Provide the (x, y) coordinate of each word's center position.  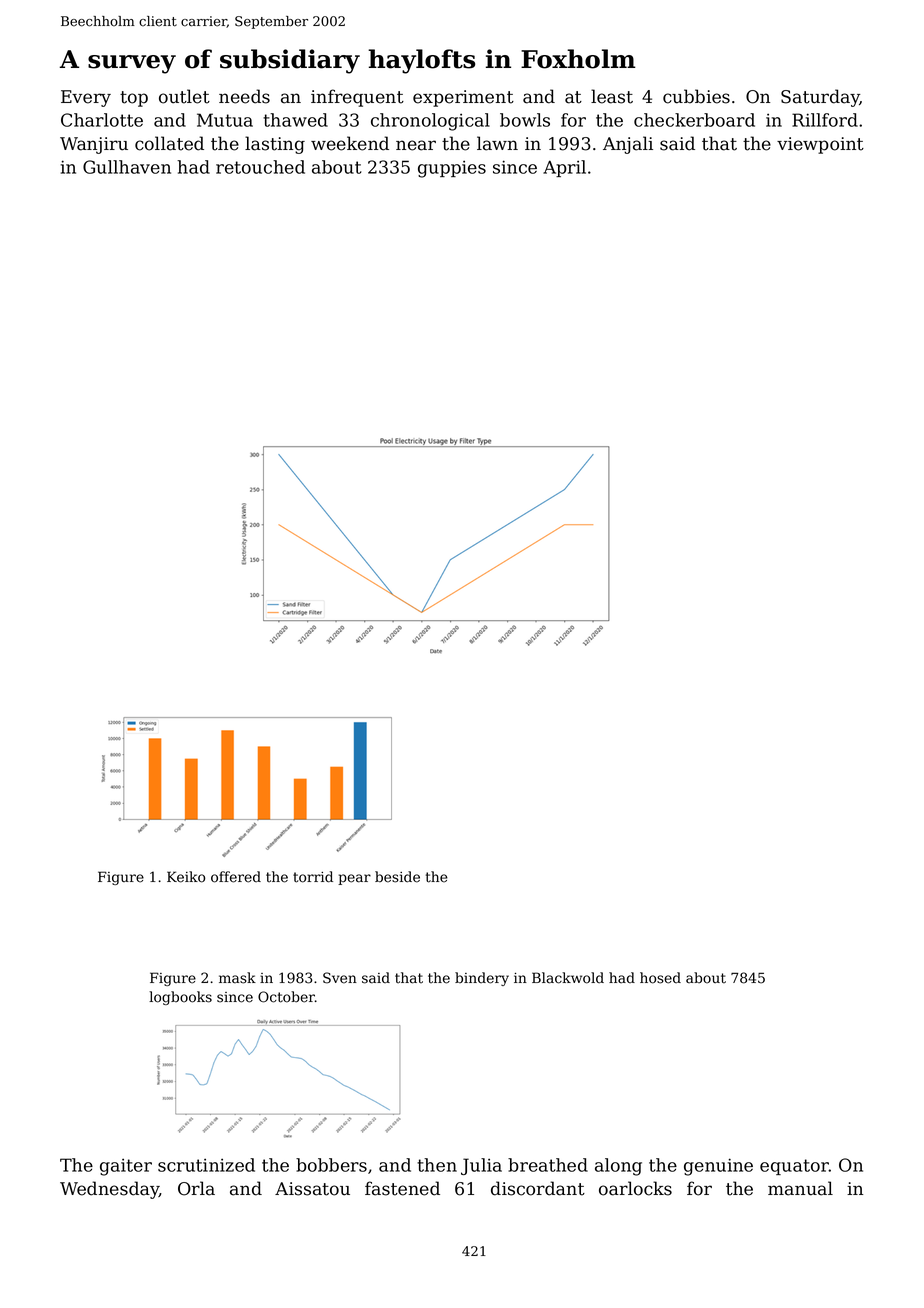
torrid (313, 877)
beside (397, 877)
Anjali (628, 145)
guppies (452, 169)
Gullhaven (127, 167)
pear (354, 879)
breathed (548, 1165)
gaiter (126, 1167)
